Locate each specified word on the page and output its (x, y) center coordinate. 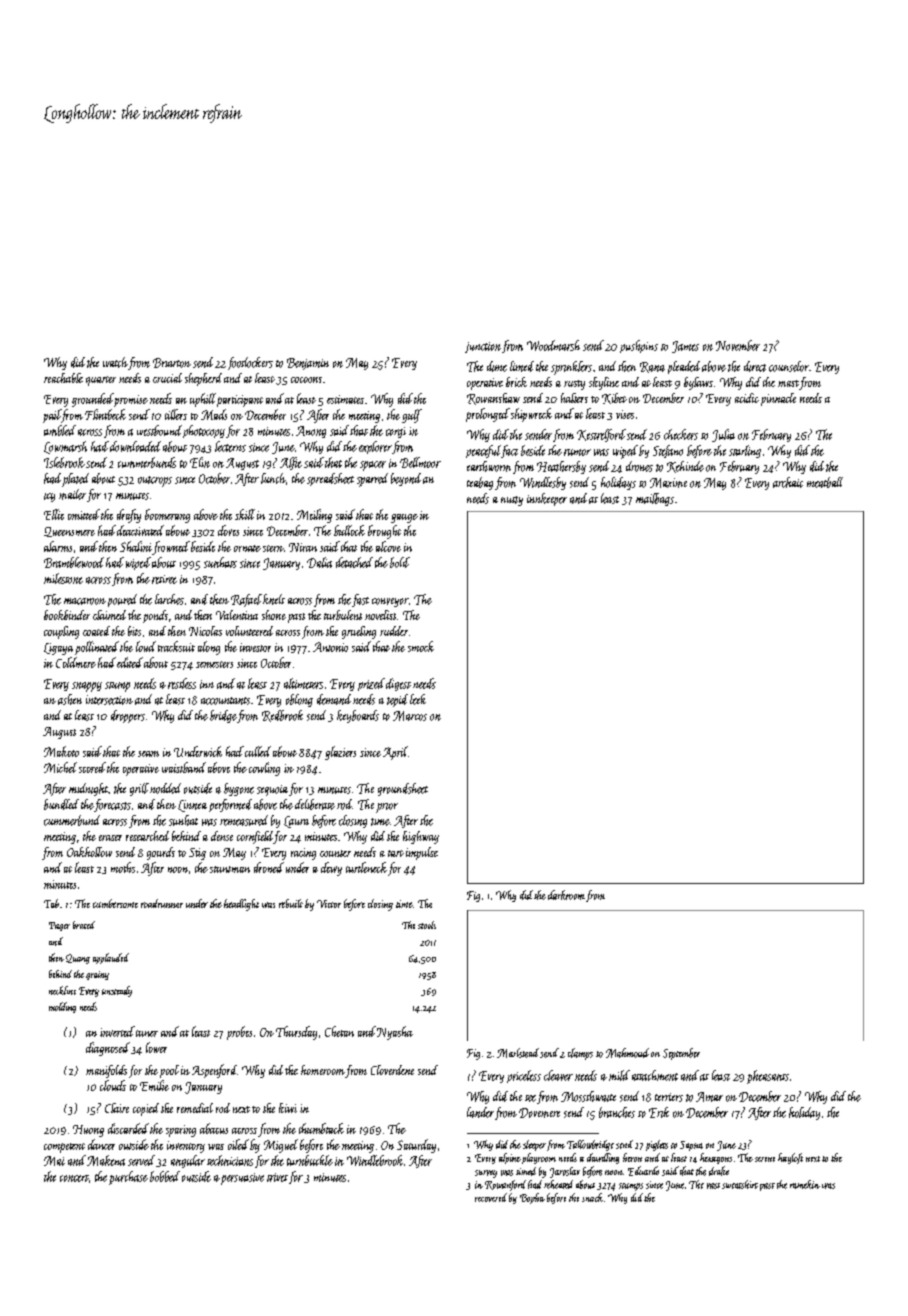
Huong (88, 1131)
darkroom (566, 895)
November (738, 345)
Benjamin (308, 364)
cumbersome (115, 903)
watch (115, 362)
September (681, 1054)
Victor (329, 904)
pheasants (768, 1077)
